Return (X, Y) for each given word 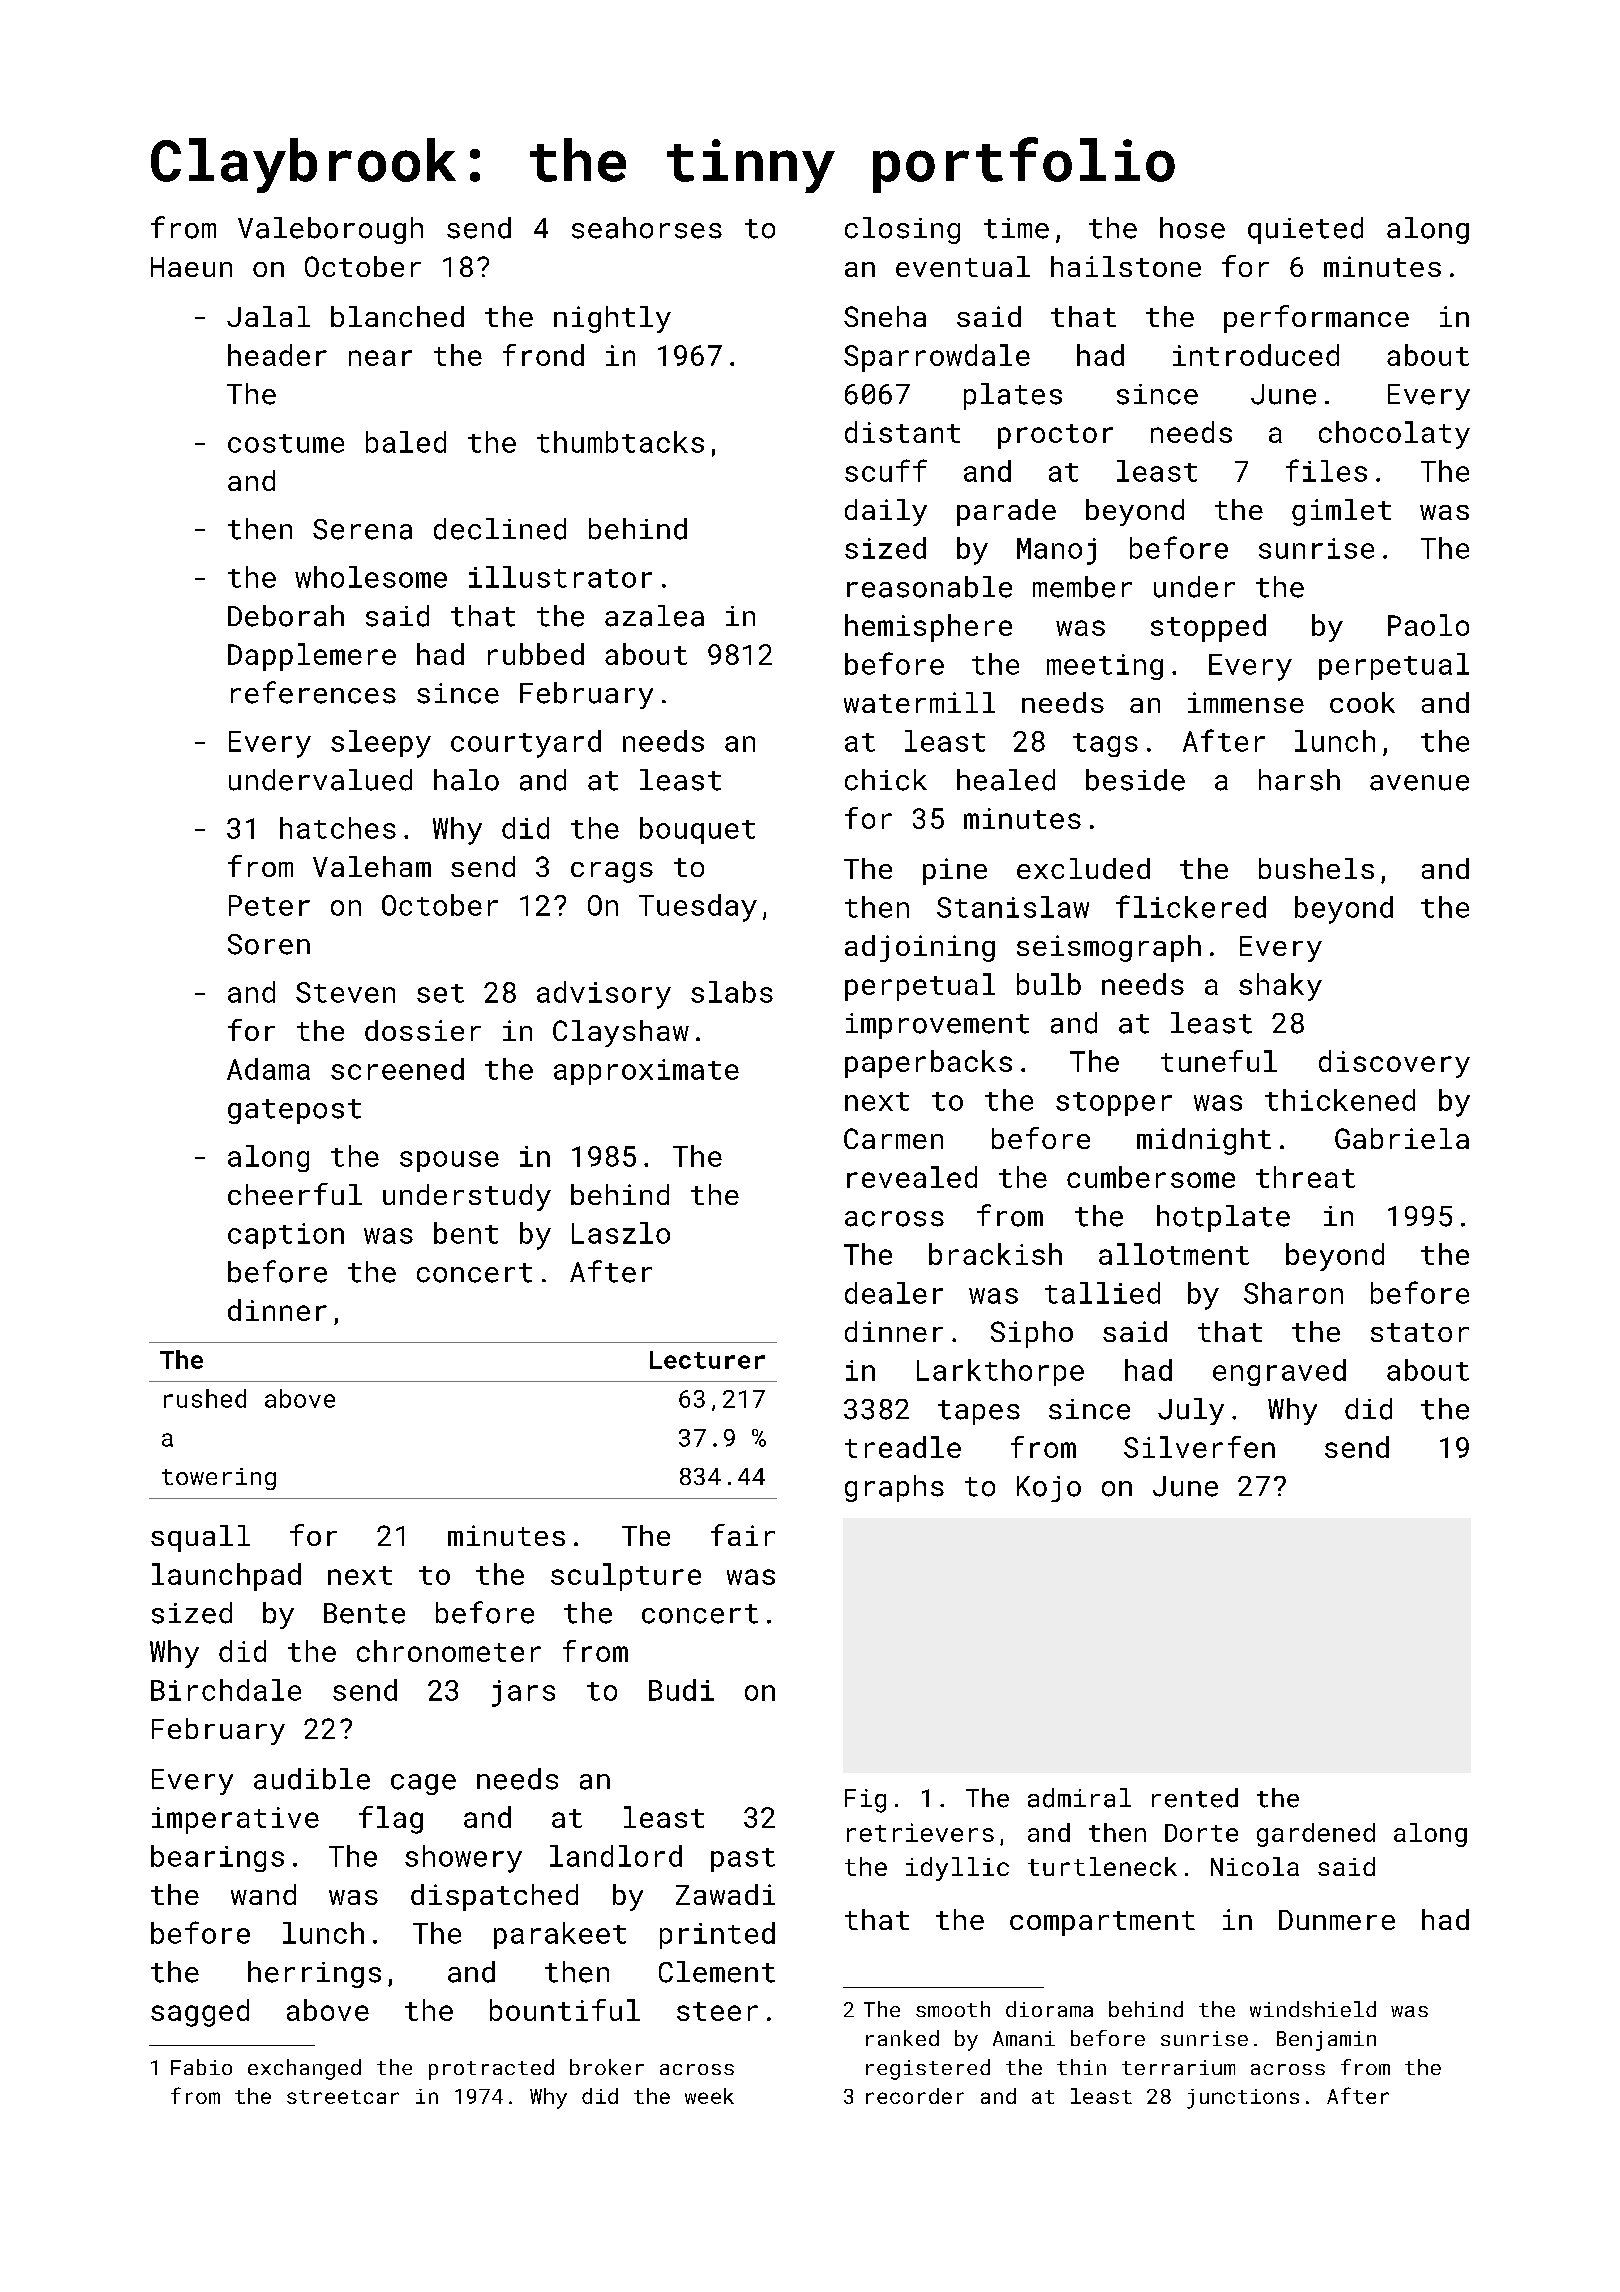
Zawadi (725, 1894)
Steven (345, 992)
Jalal (268, 316)
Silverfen (1199, 1447)
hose (1192, 228)
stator (1420, 1332)
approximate (646, 1072)
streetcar (343, 2097)
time (1016, 228)
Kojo (1049, 1489)
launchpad (226, 1577)
